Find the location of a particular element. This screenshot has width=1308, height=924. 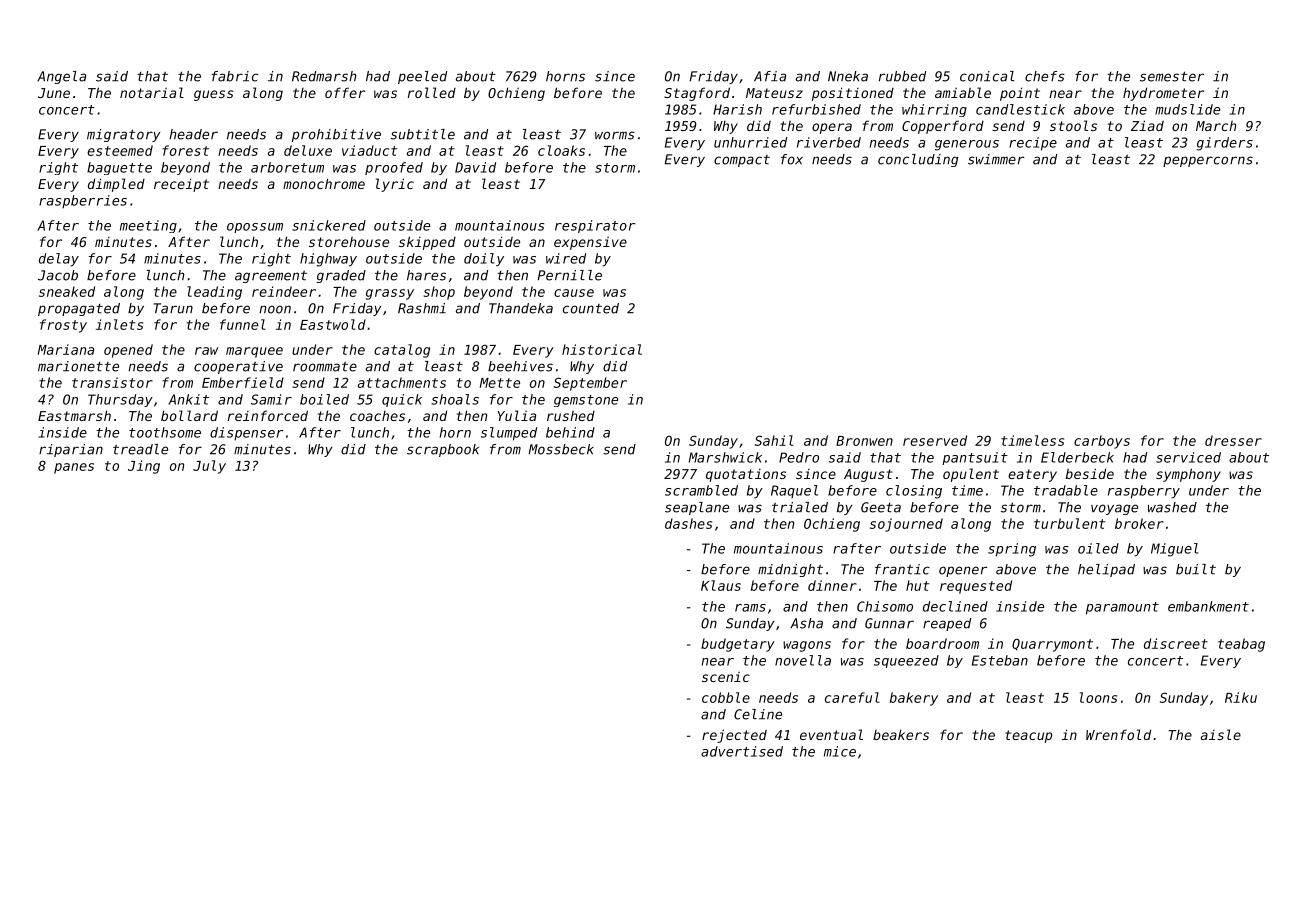

budgetary is located at coordinates (738, 645).
